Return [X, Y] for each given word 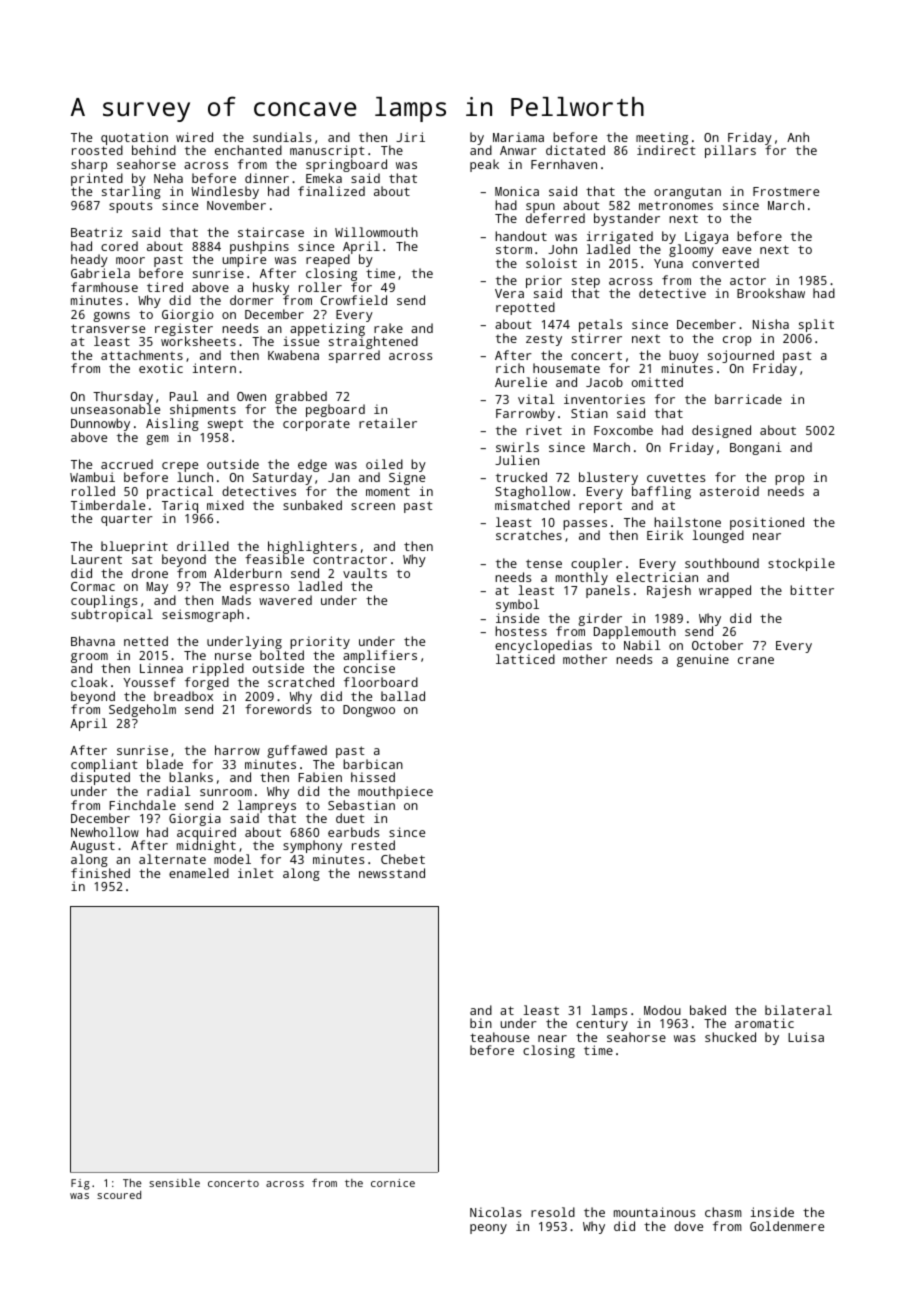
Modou [662, 1010]
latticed [525, 659]
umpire [244, 261]
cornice [393, 1183]
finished [100, 873]
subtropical [112, 615]
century [602, 1025]
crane [756, 660]
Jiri [410, 137]
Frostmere [786, 191]
